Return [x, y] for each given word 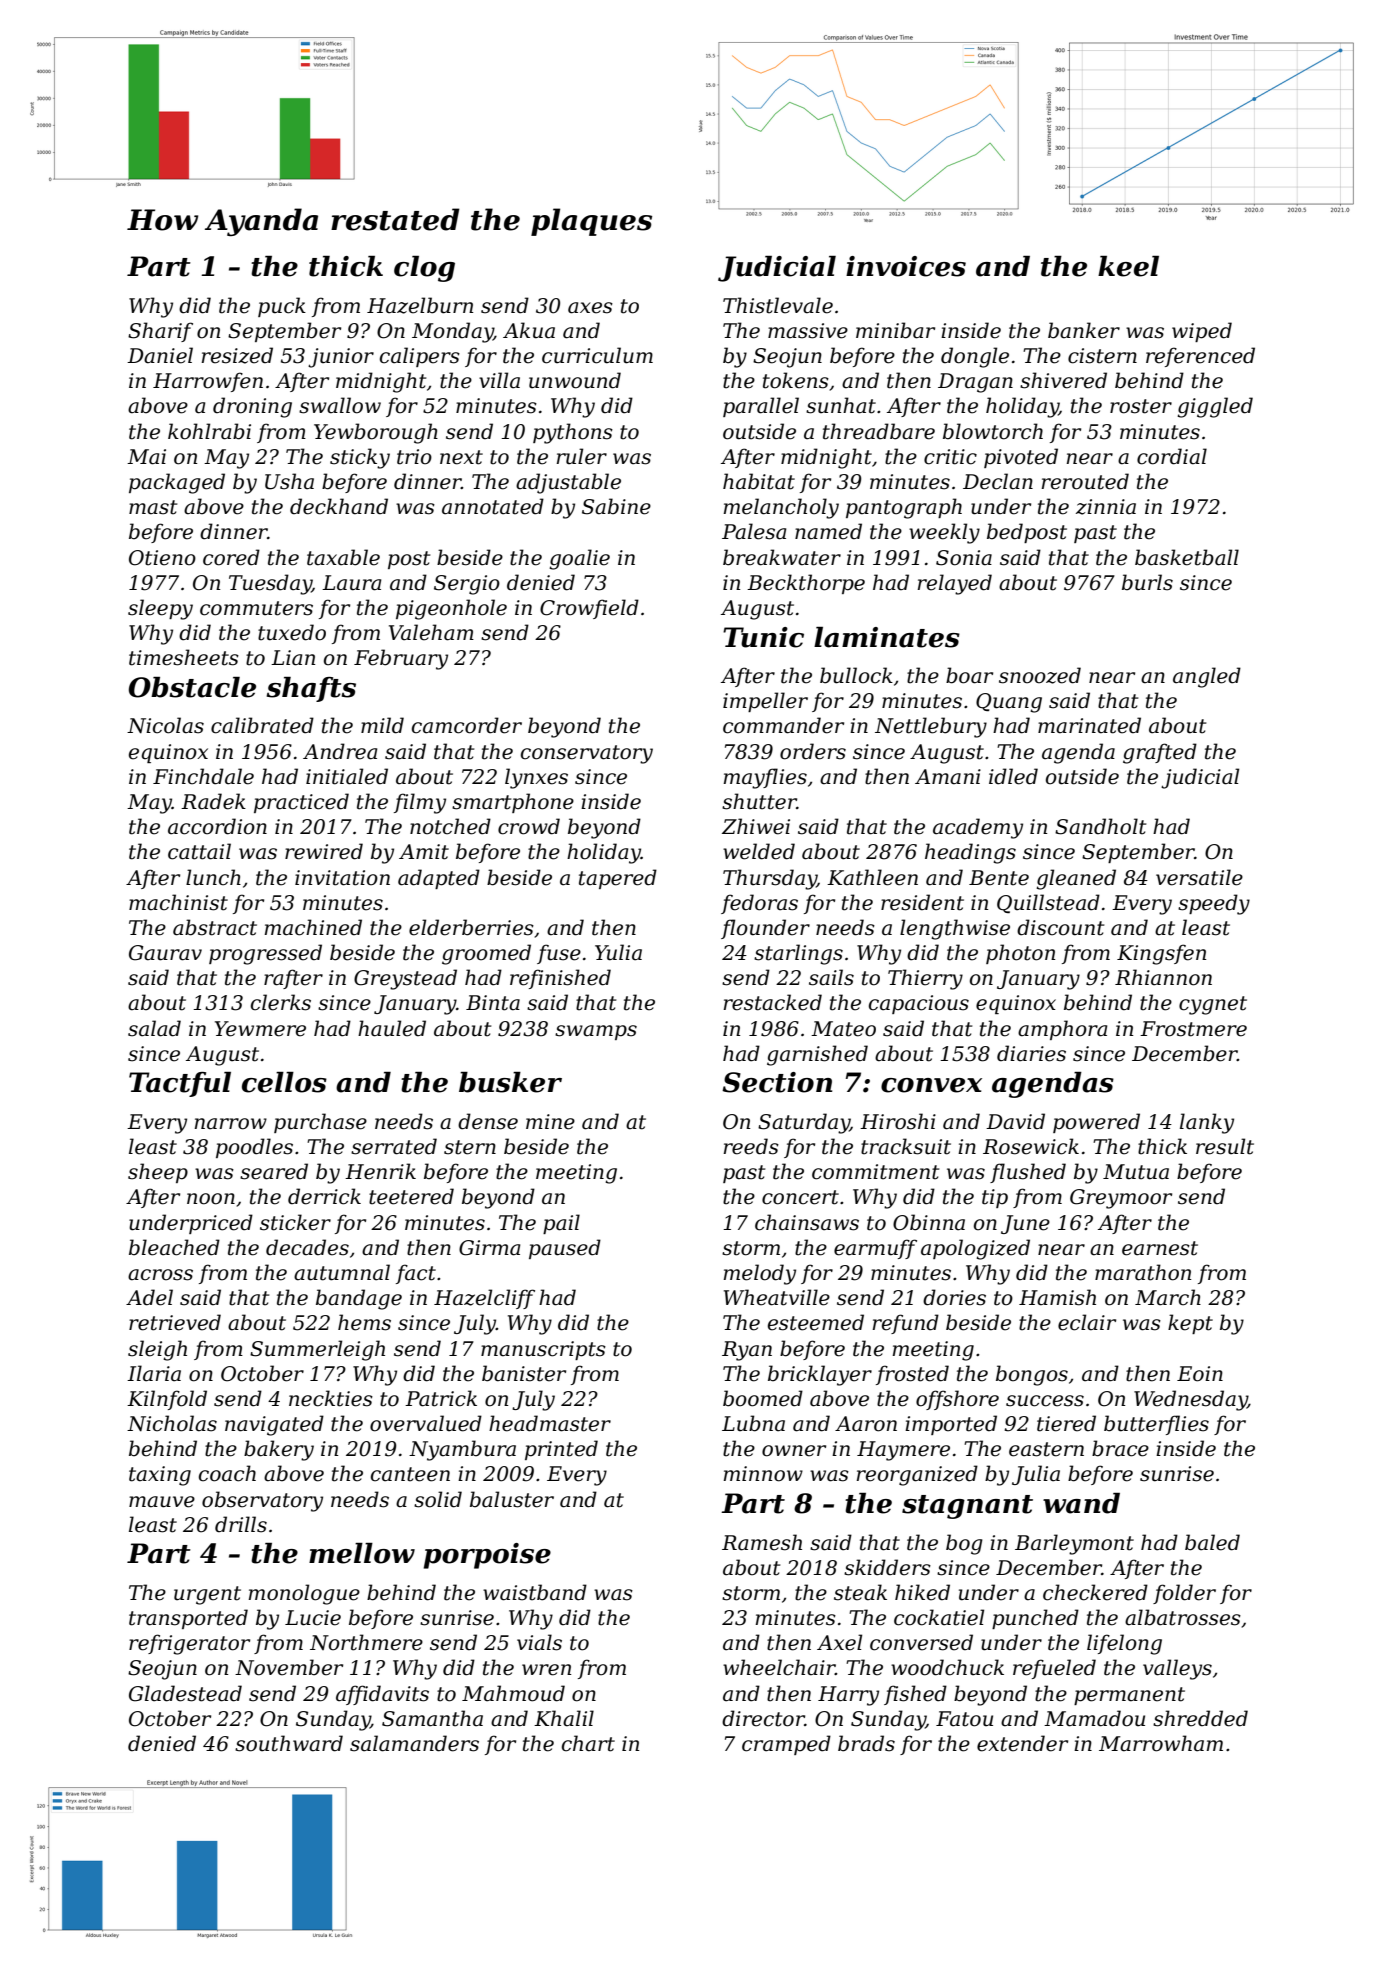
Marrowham [1161, 1743]
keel [1128, 266]
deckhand [339, 506]
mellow [362, 1553]
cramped [786, 1745]
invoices [906, 266]
